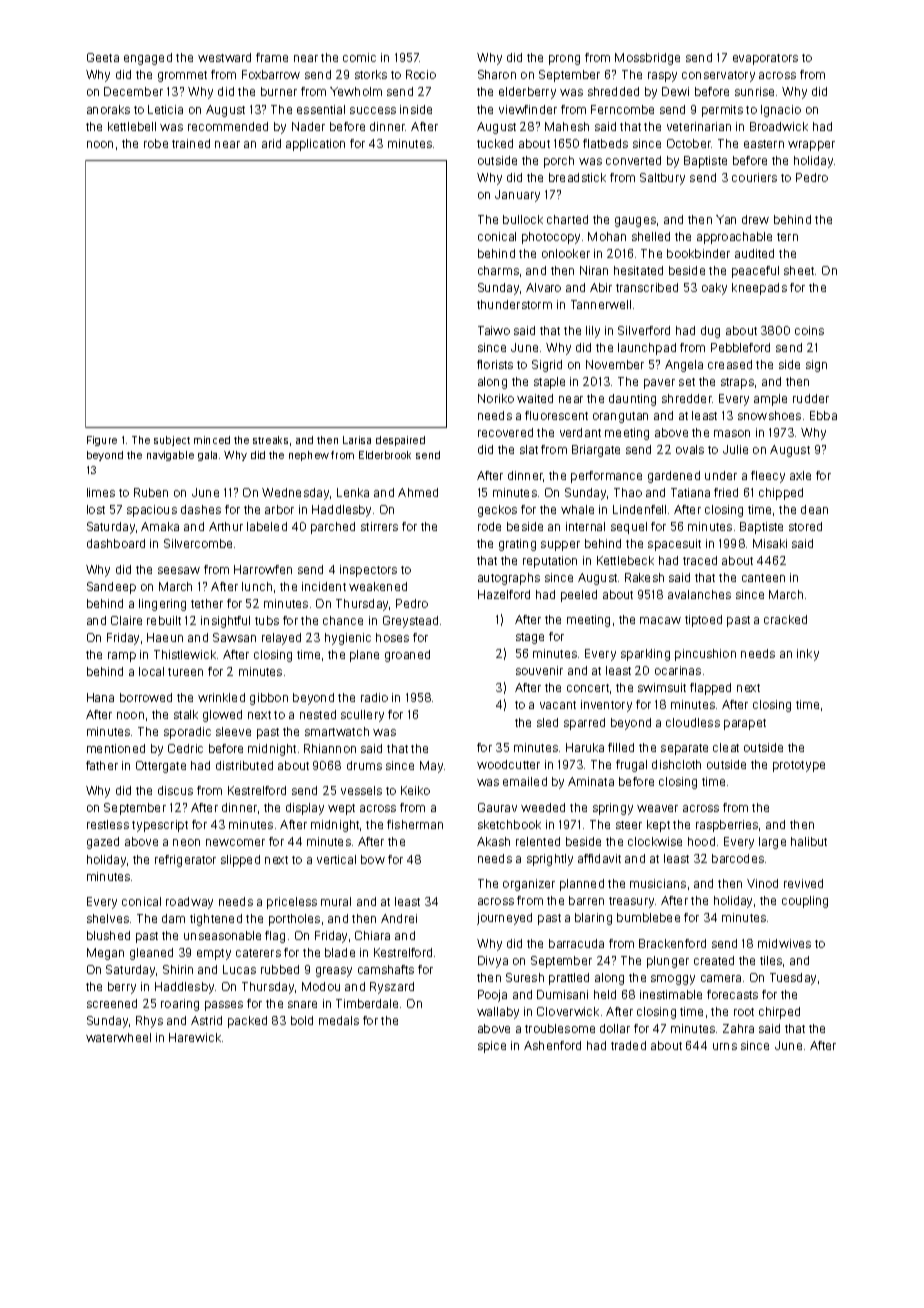  I want to click on cracked, so click(785, 619).
